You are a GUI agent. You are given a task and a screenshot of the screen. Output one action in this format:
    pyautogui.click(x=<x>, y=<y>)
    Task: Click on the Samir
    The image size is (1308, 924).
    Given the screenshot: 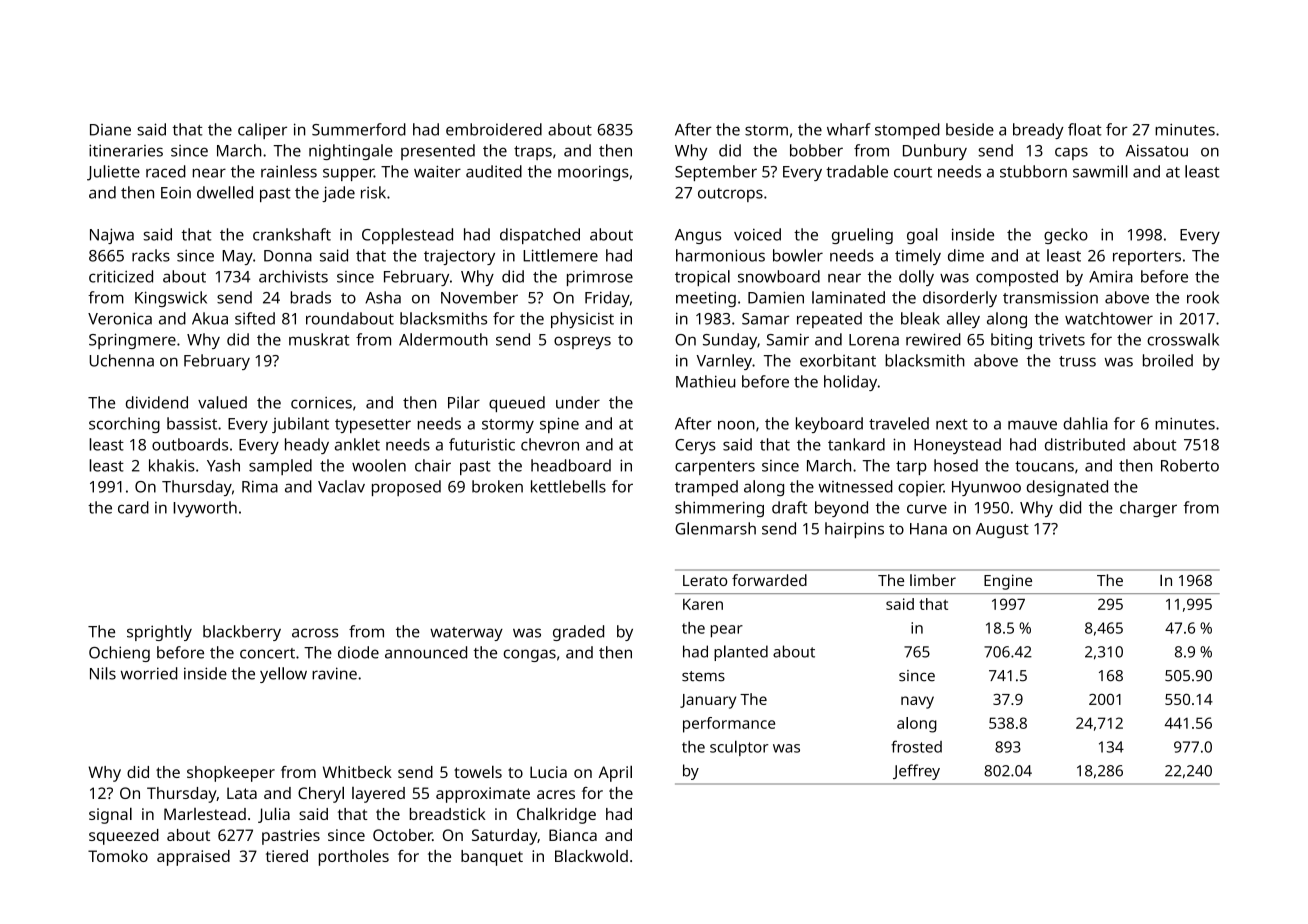 What is the action you would take?
    pyautogui.click(x=788, y=339)
